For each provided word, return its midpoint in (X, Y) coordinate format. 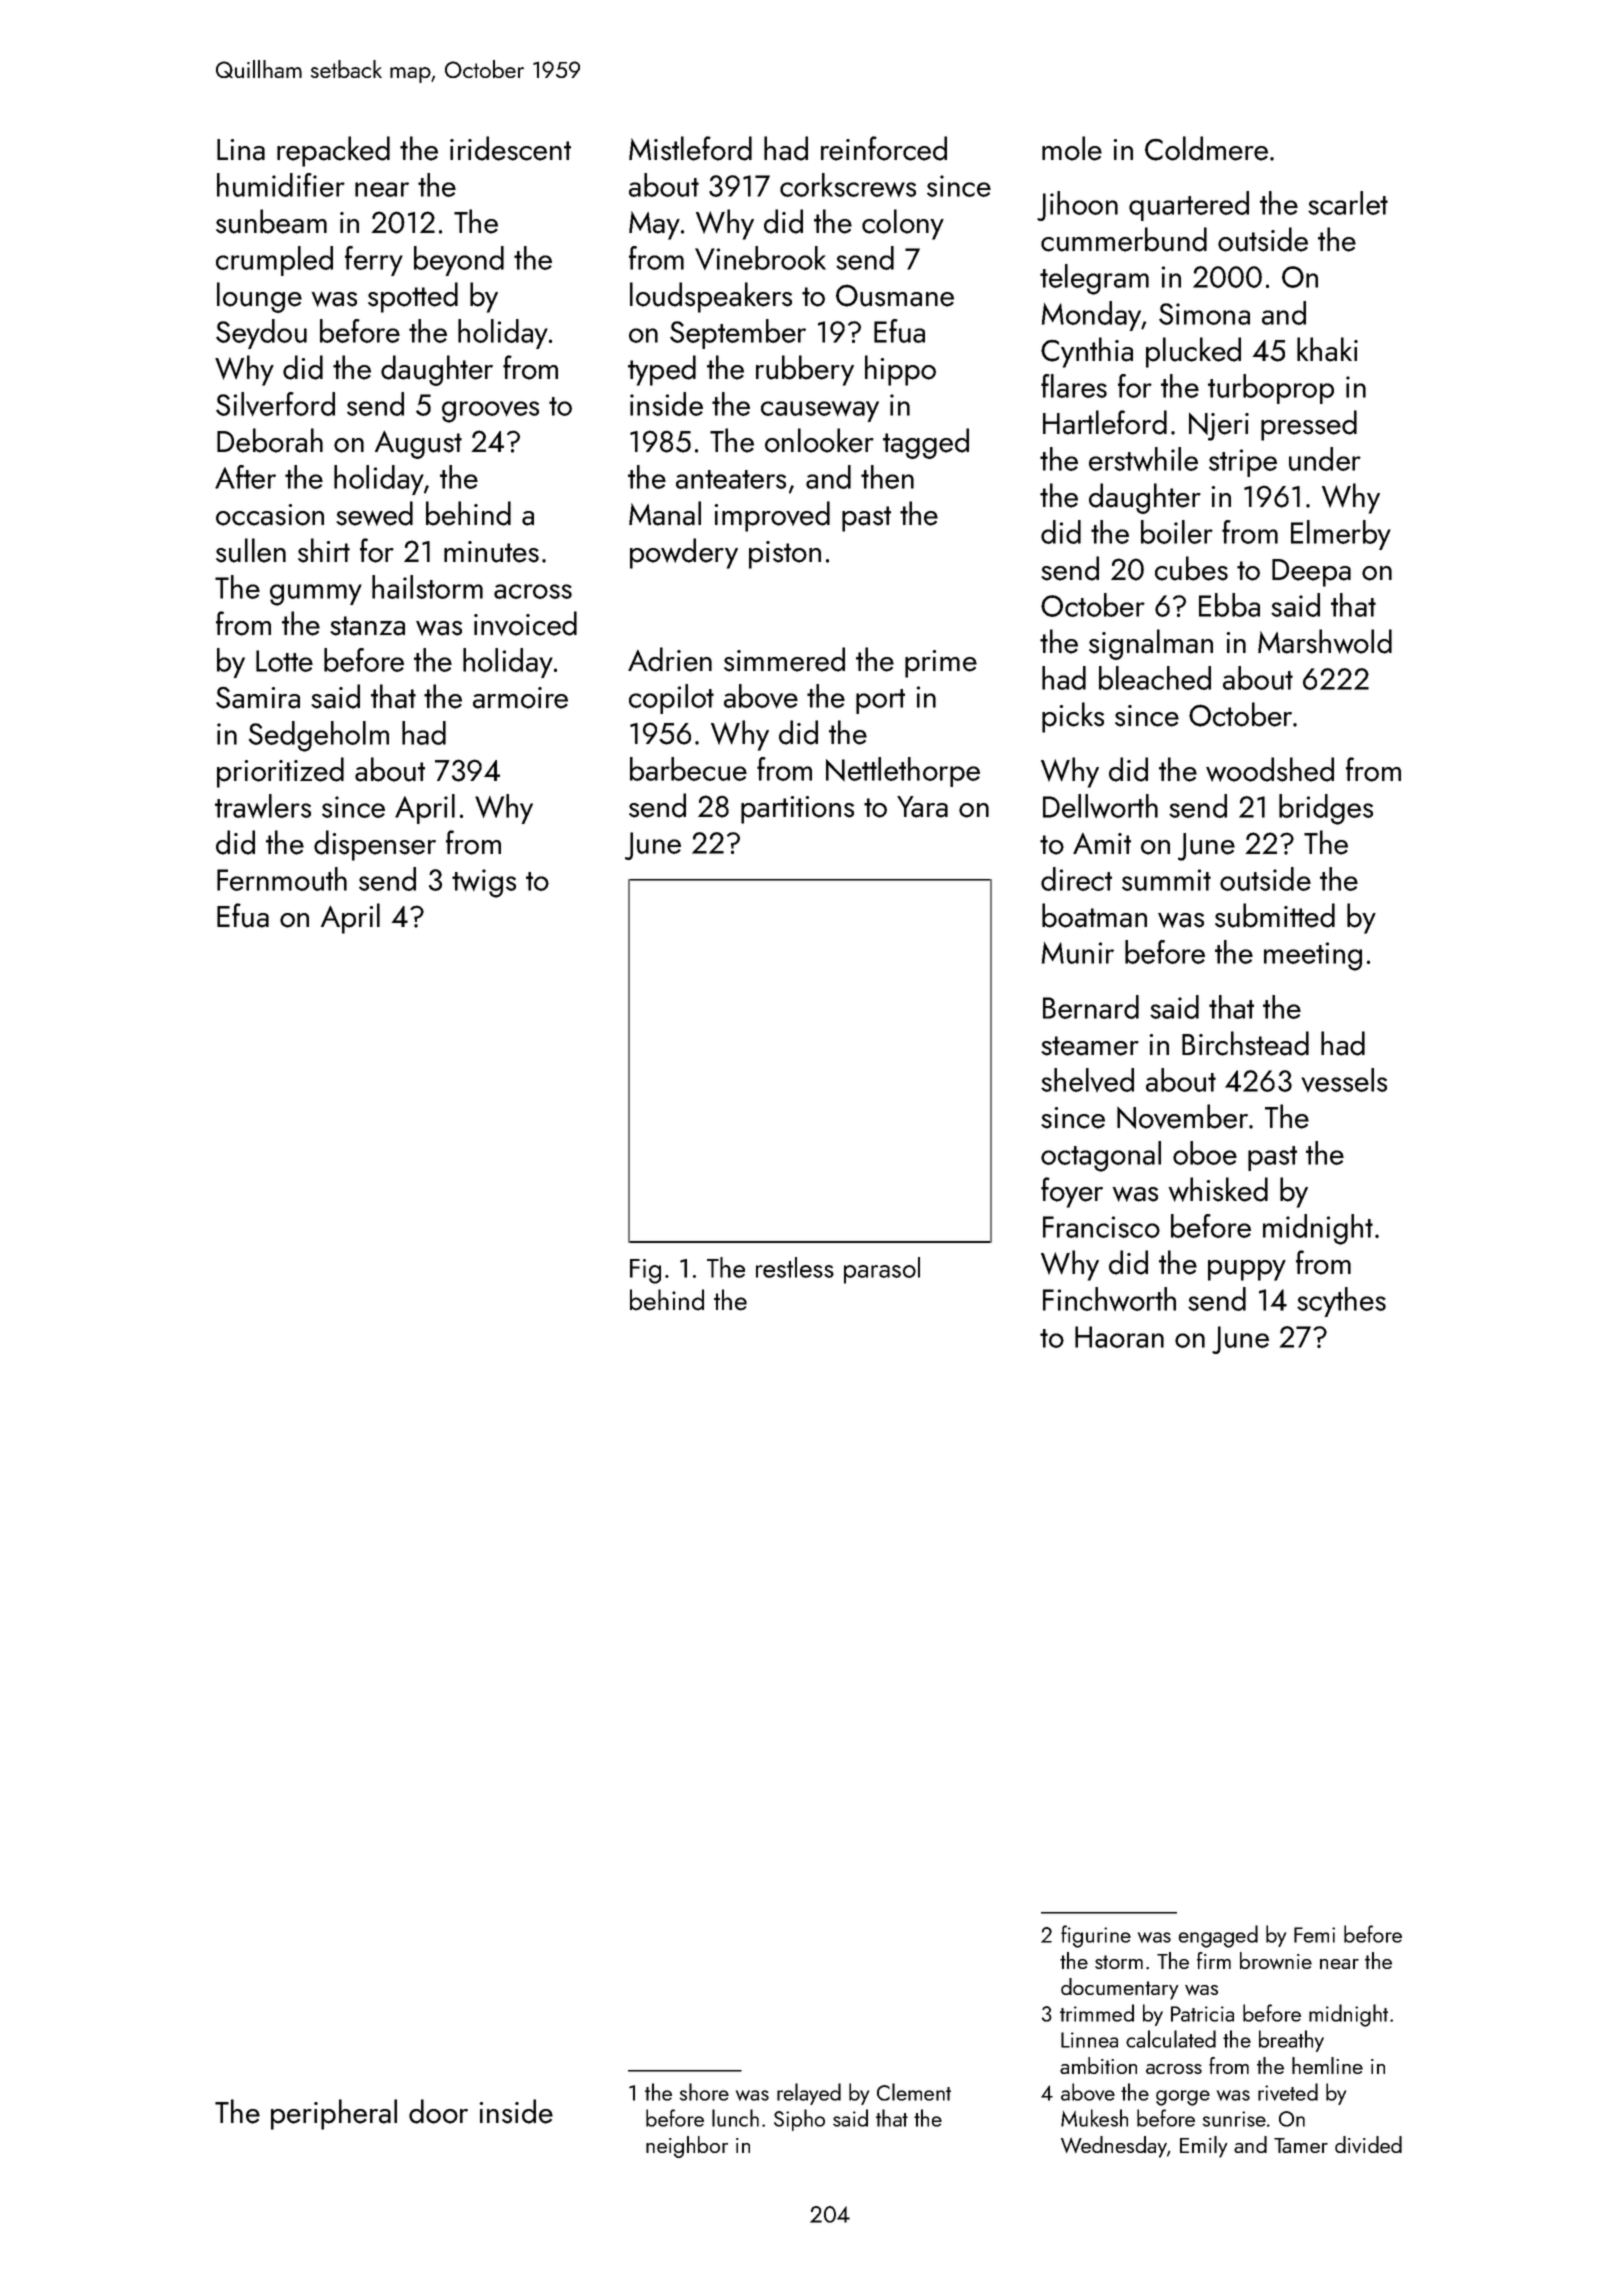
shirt (324, 550)
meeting (1313, 956)
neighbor (687, 2147)
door (438, 2111)
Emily (1203, 2147)
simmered (784, 659)
